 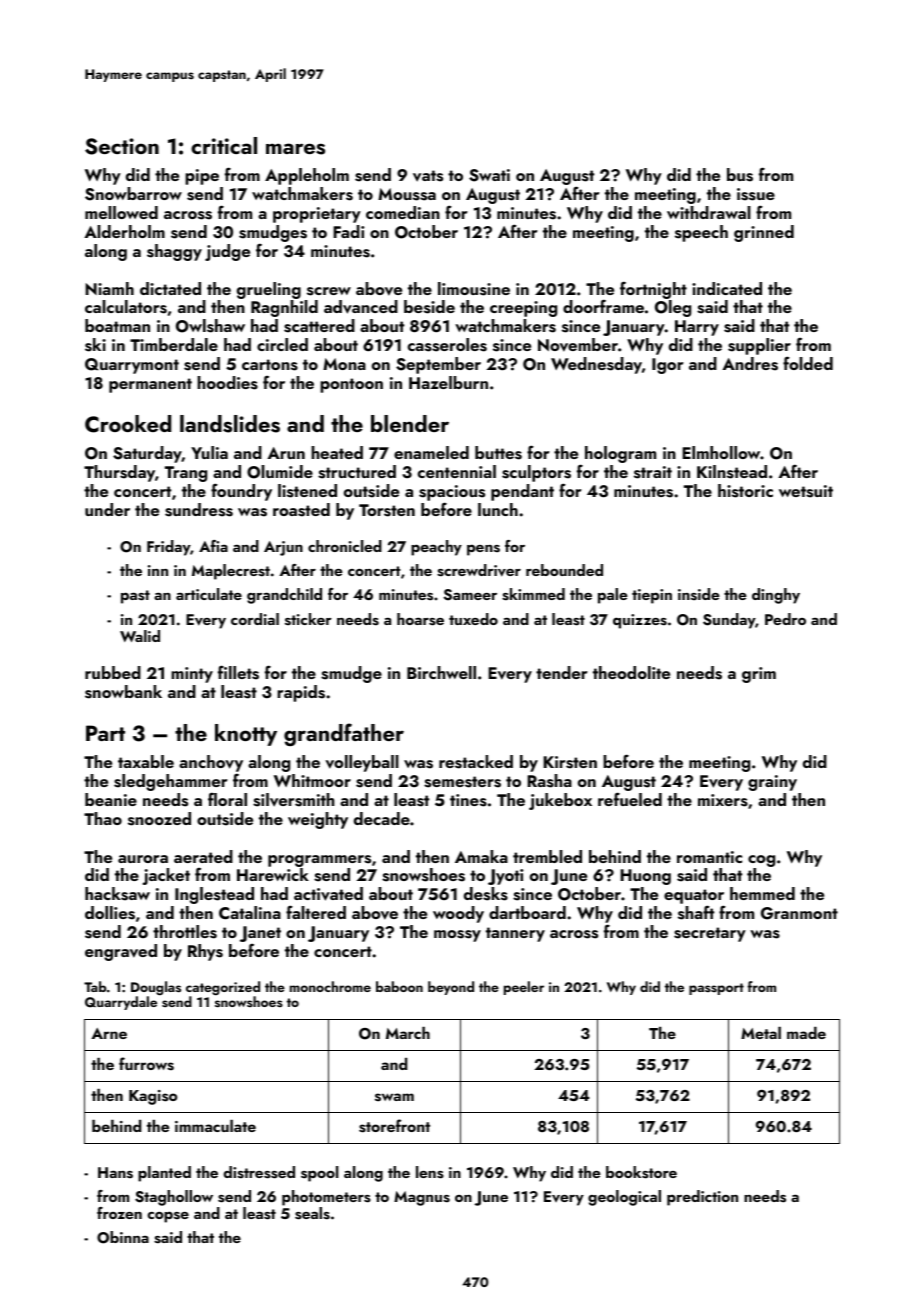 What do you see at coordinates (716, 989) in the page?
I see `passport` at bounding box center [716, 989].
